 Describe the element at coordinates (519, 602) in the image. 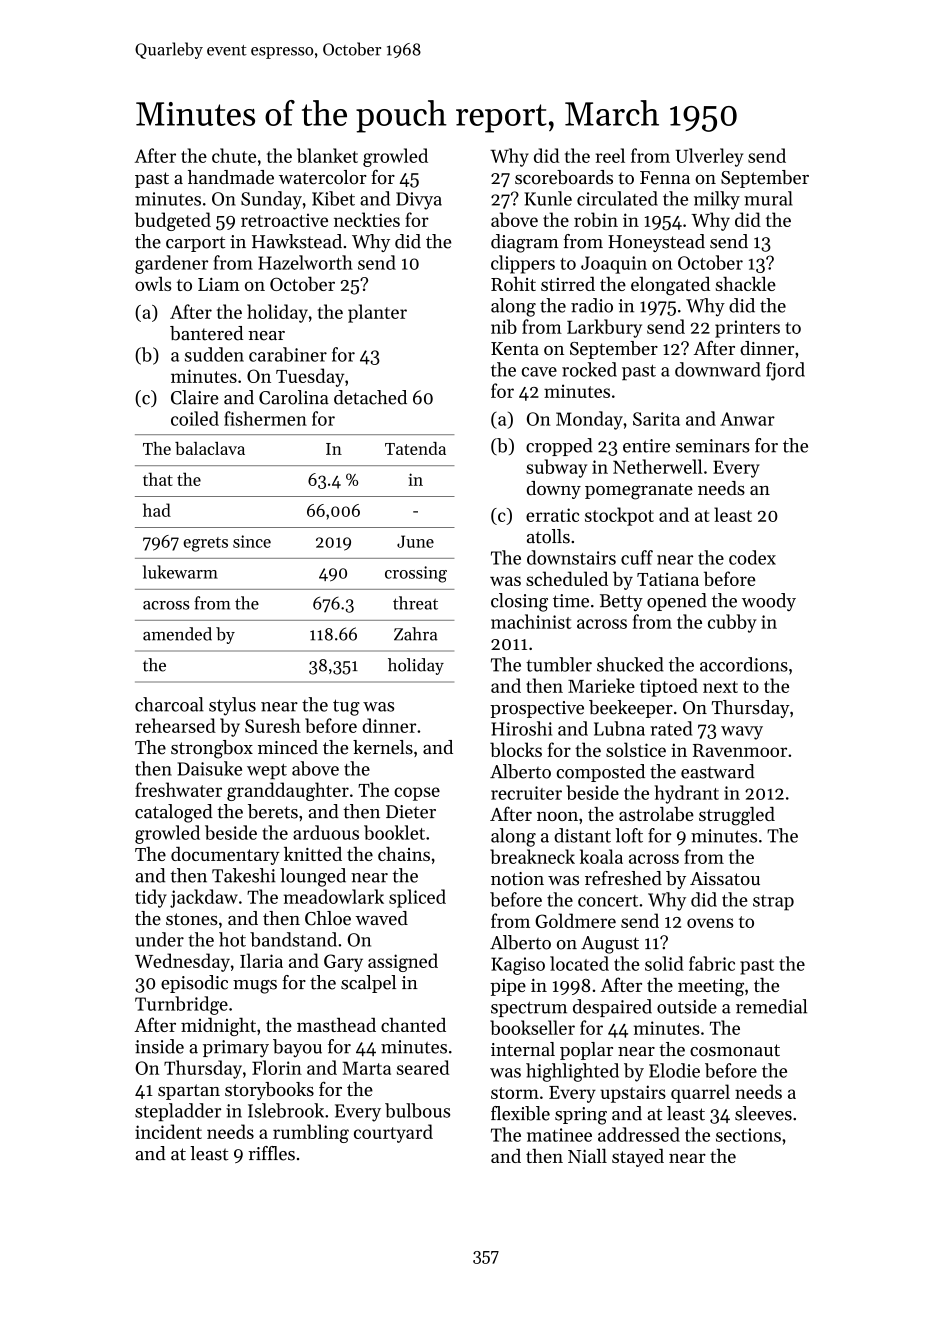

I see `closing` at that location.
